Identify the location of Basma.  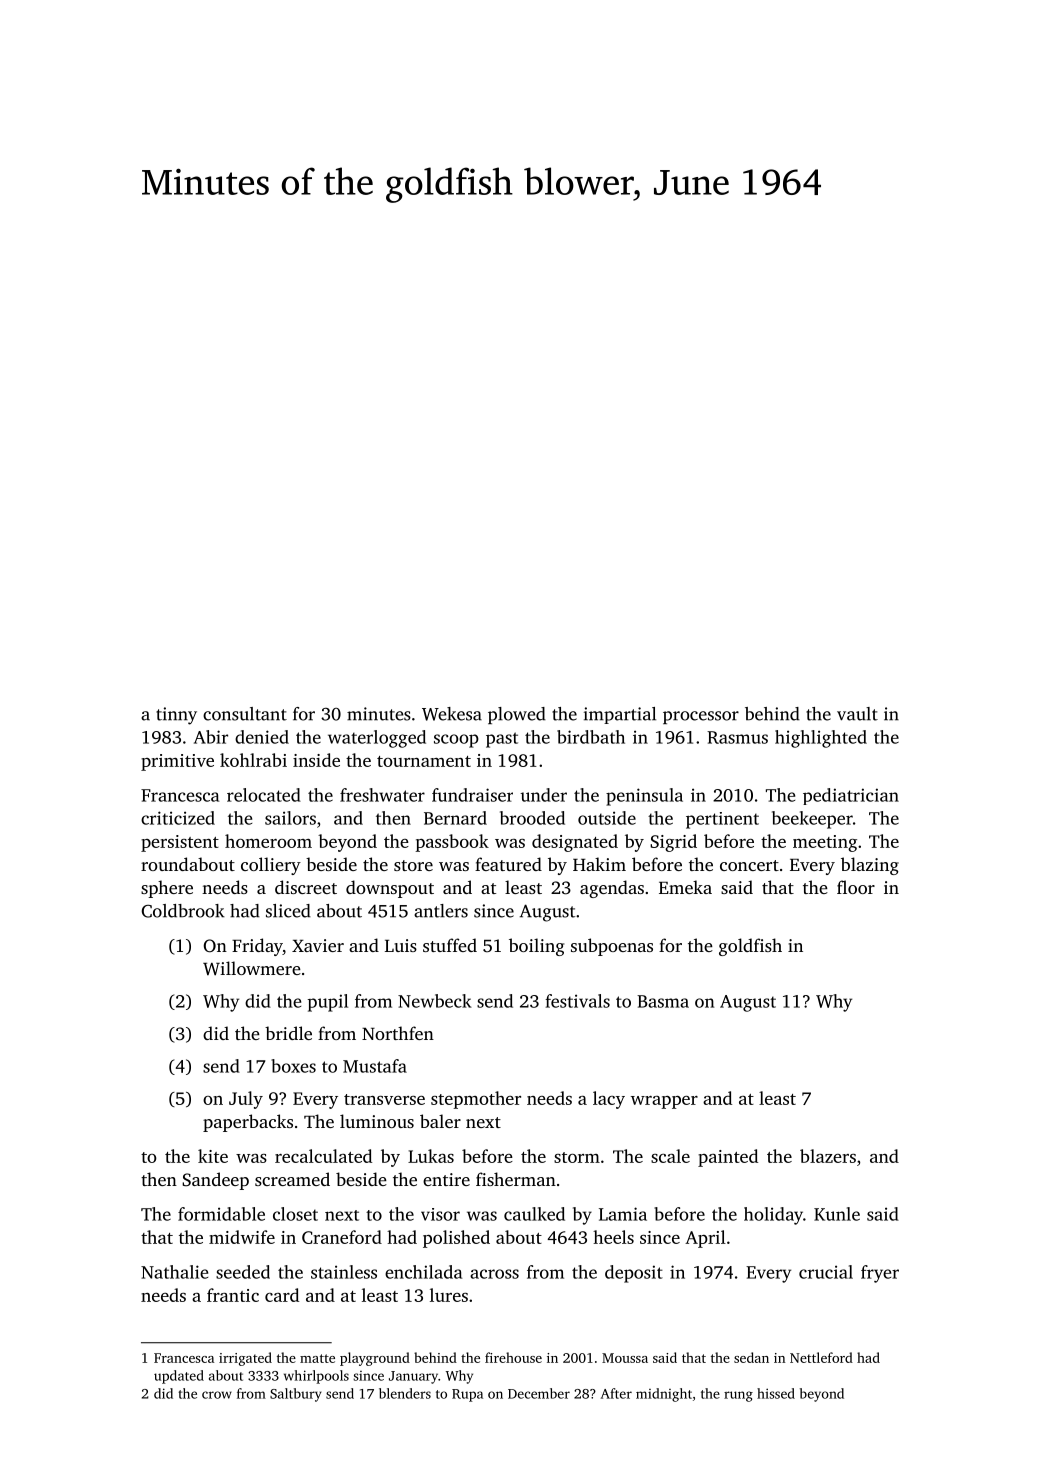
(663, 1001).
